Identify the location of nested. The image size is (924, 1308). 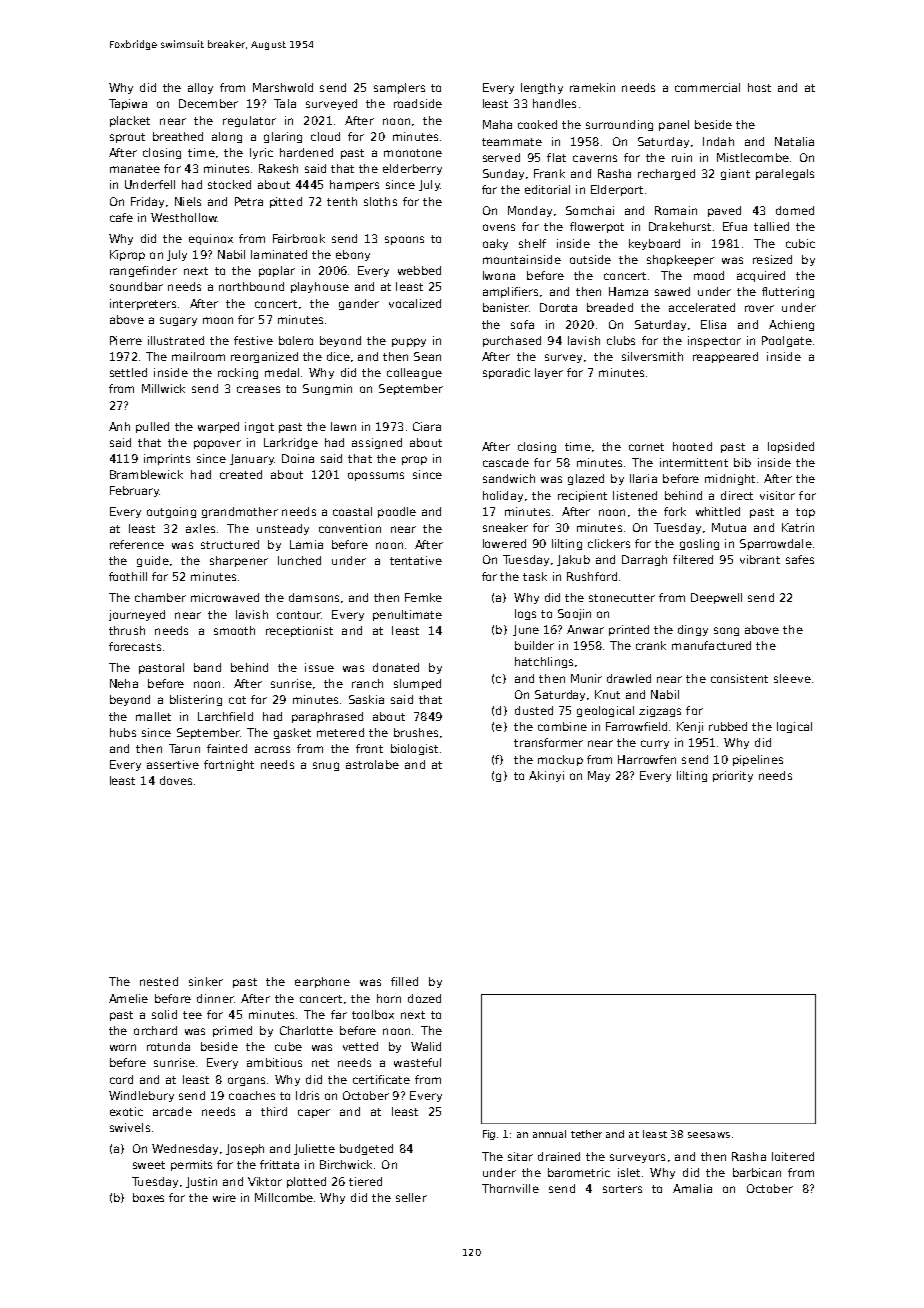
(159, 981).
